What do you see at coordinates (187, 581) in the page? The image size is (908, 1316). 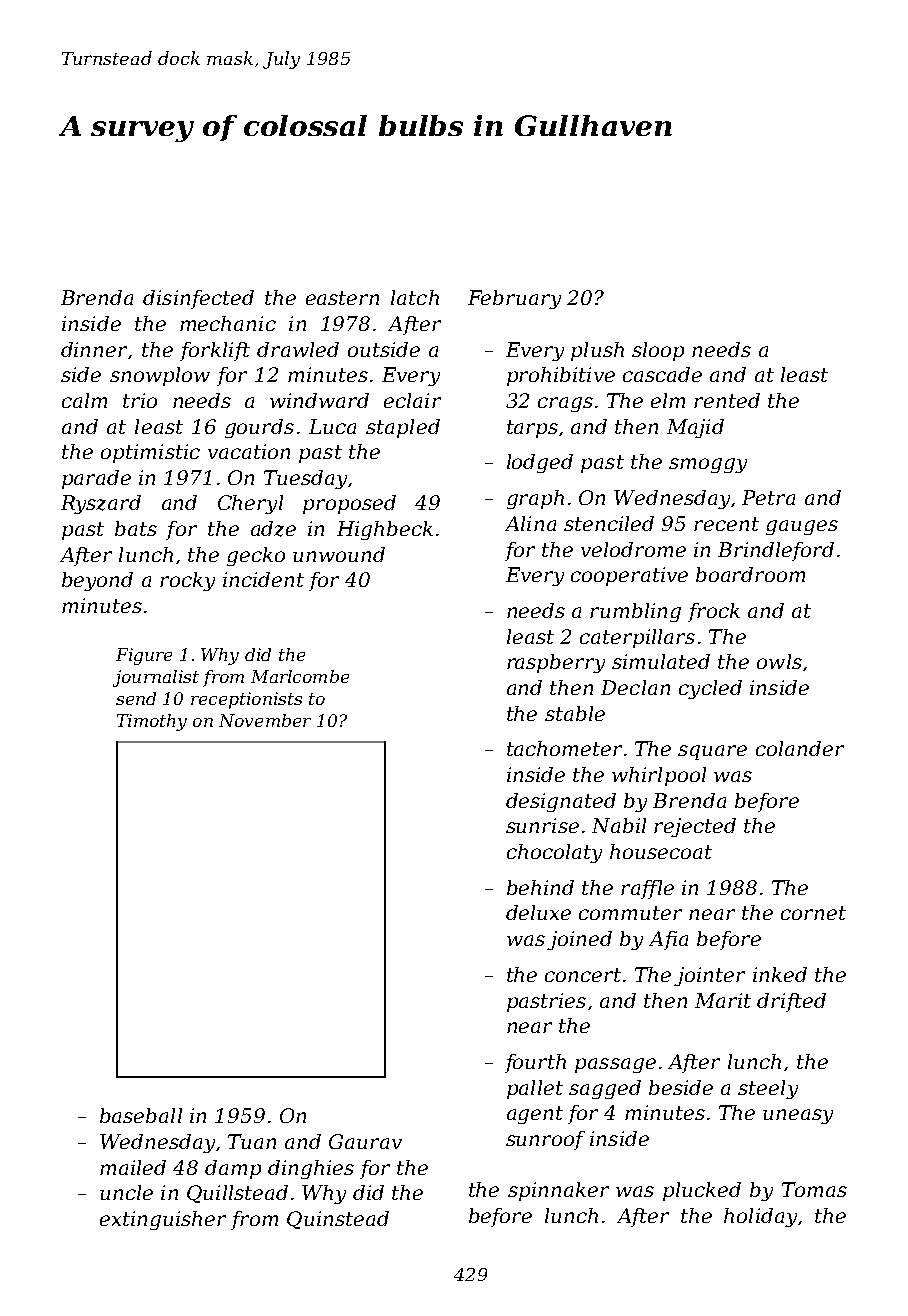 I see `rocky` at bounding box center [187, 581].
